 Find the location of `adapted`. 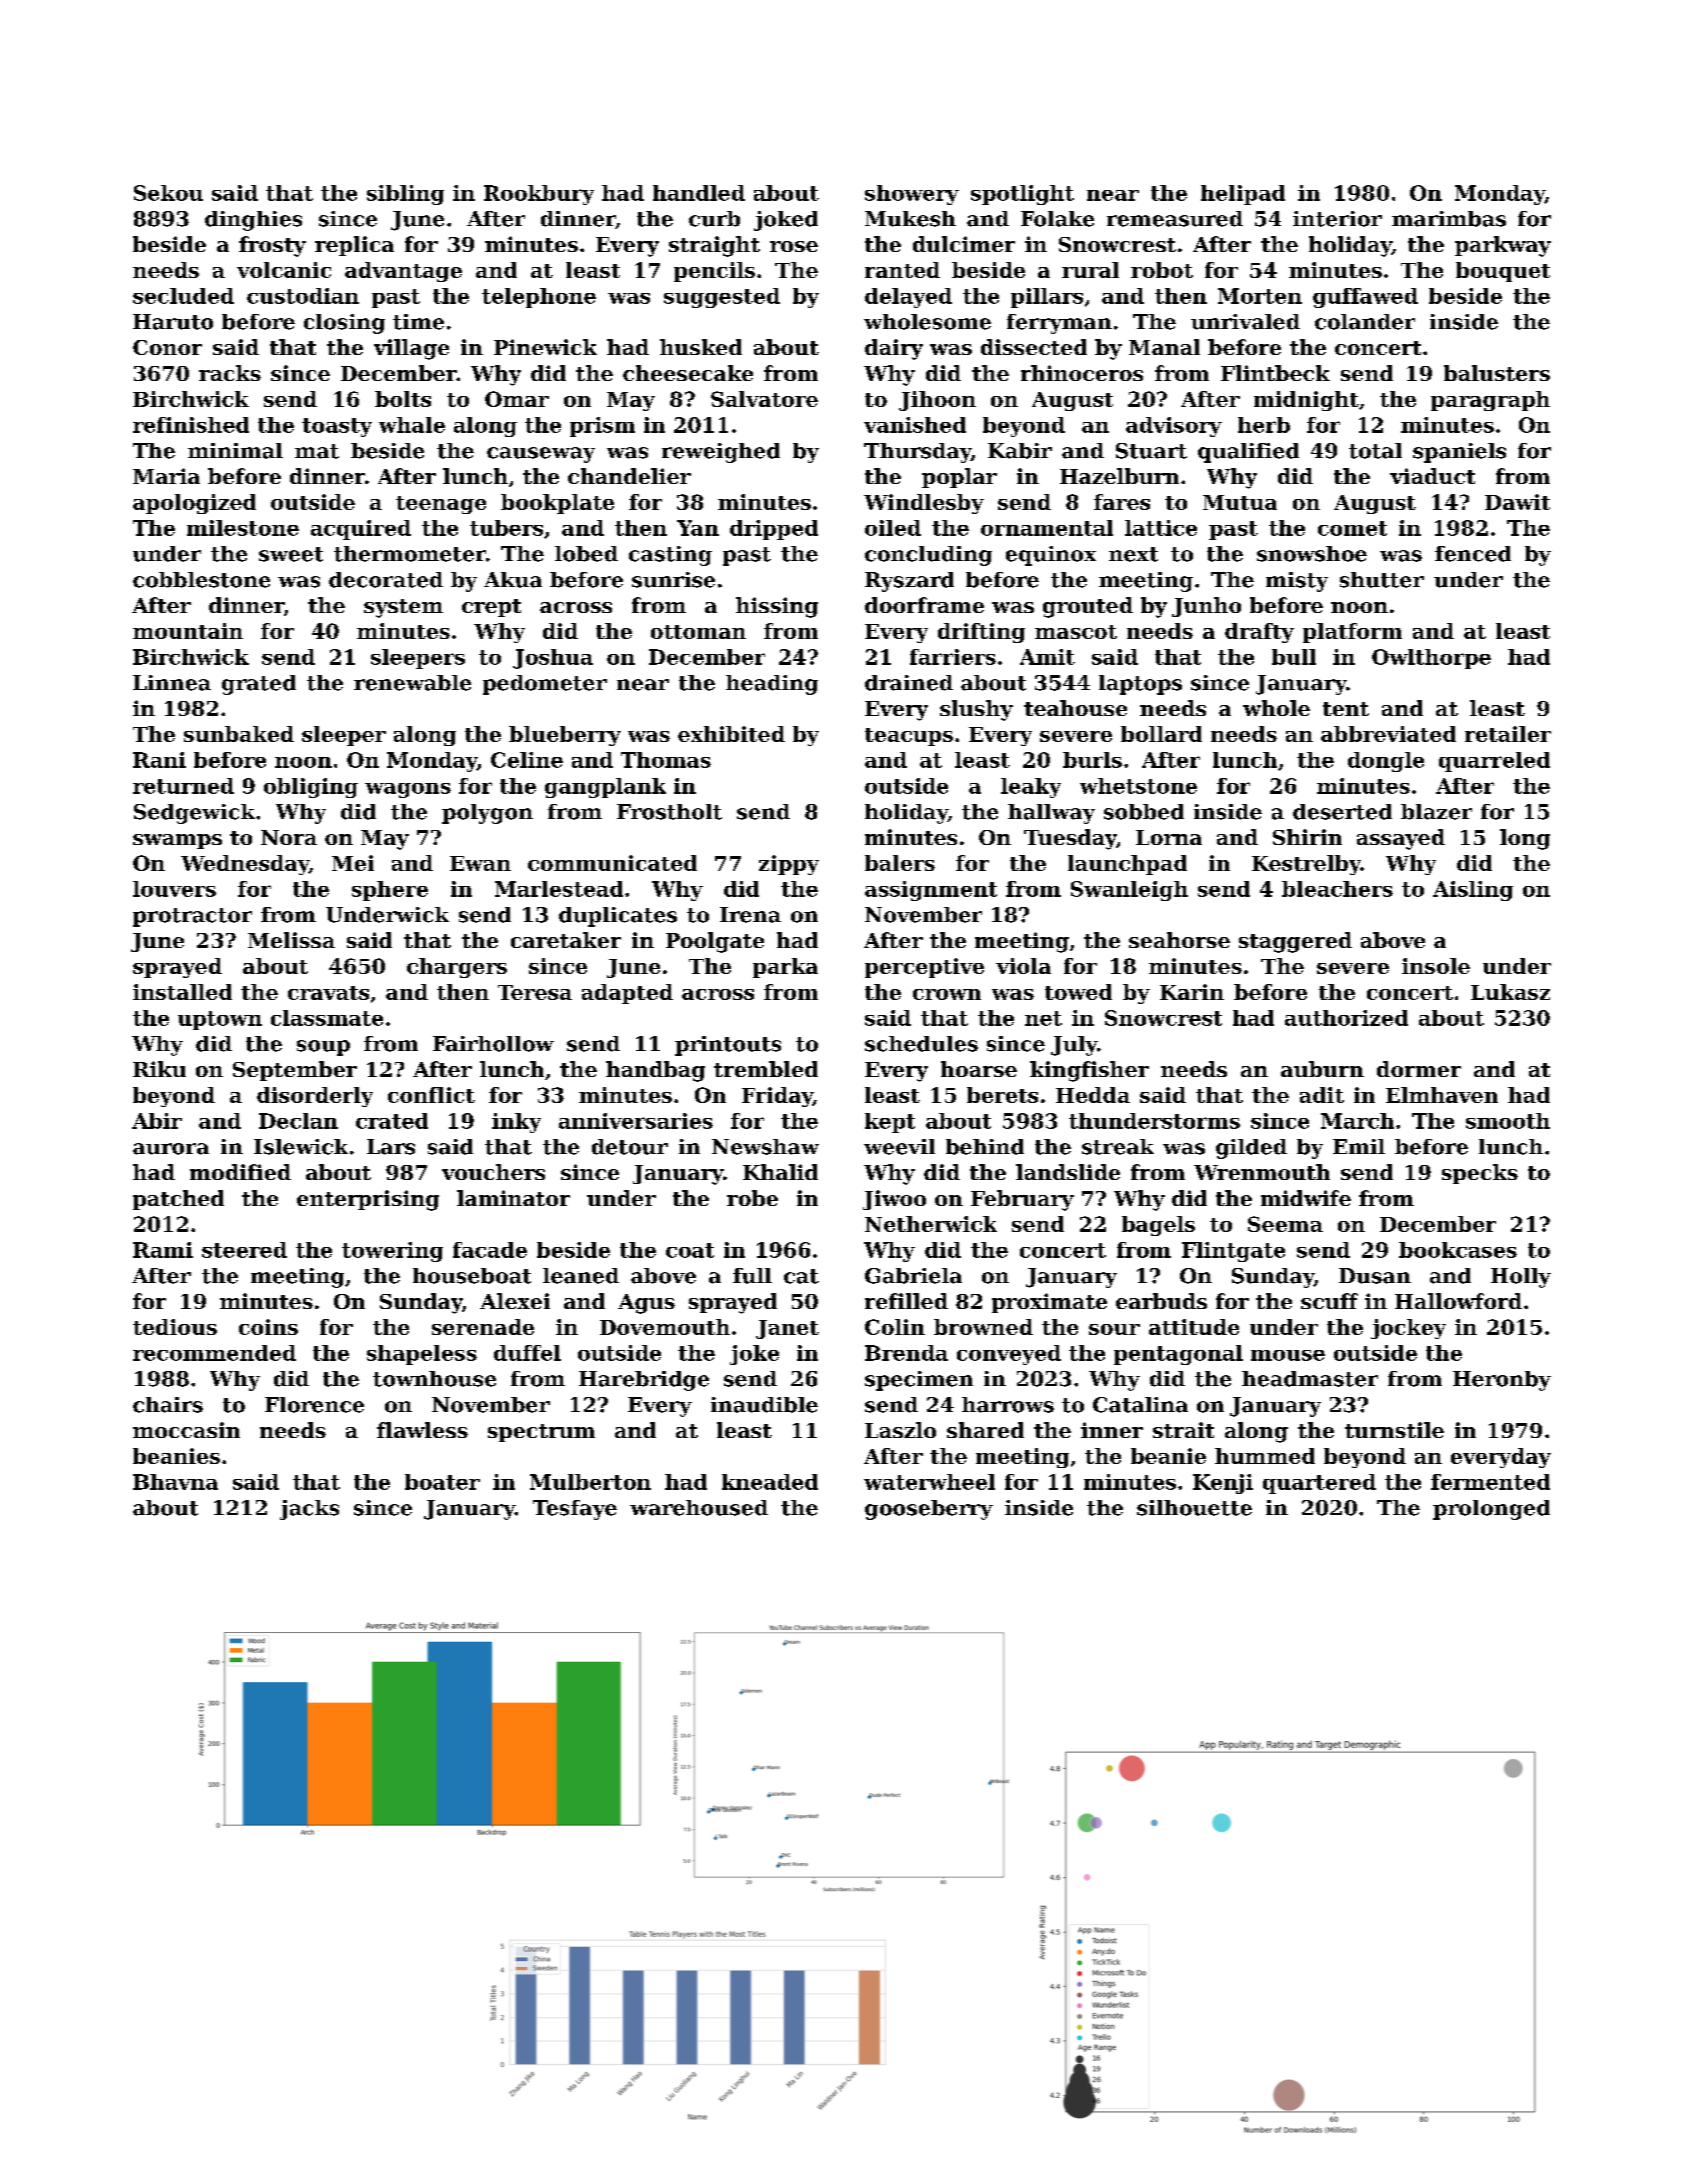

adapted is located at coordinates (627, 994).
